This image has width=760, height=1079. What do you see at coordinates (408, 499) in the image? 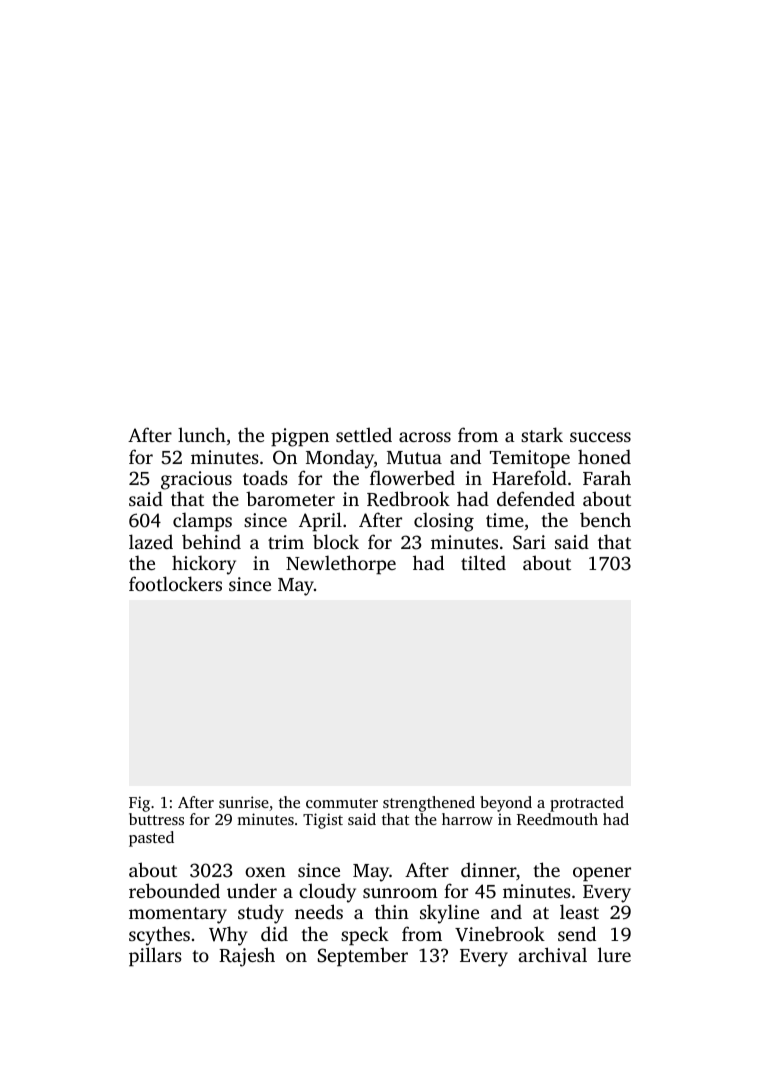
I see `Redbrook` at bounding box center [408, 499].
